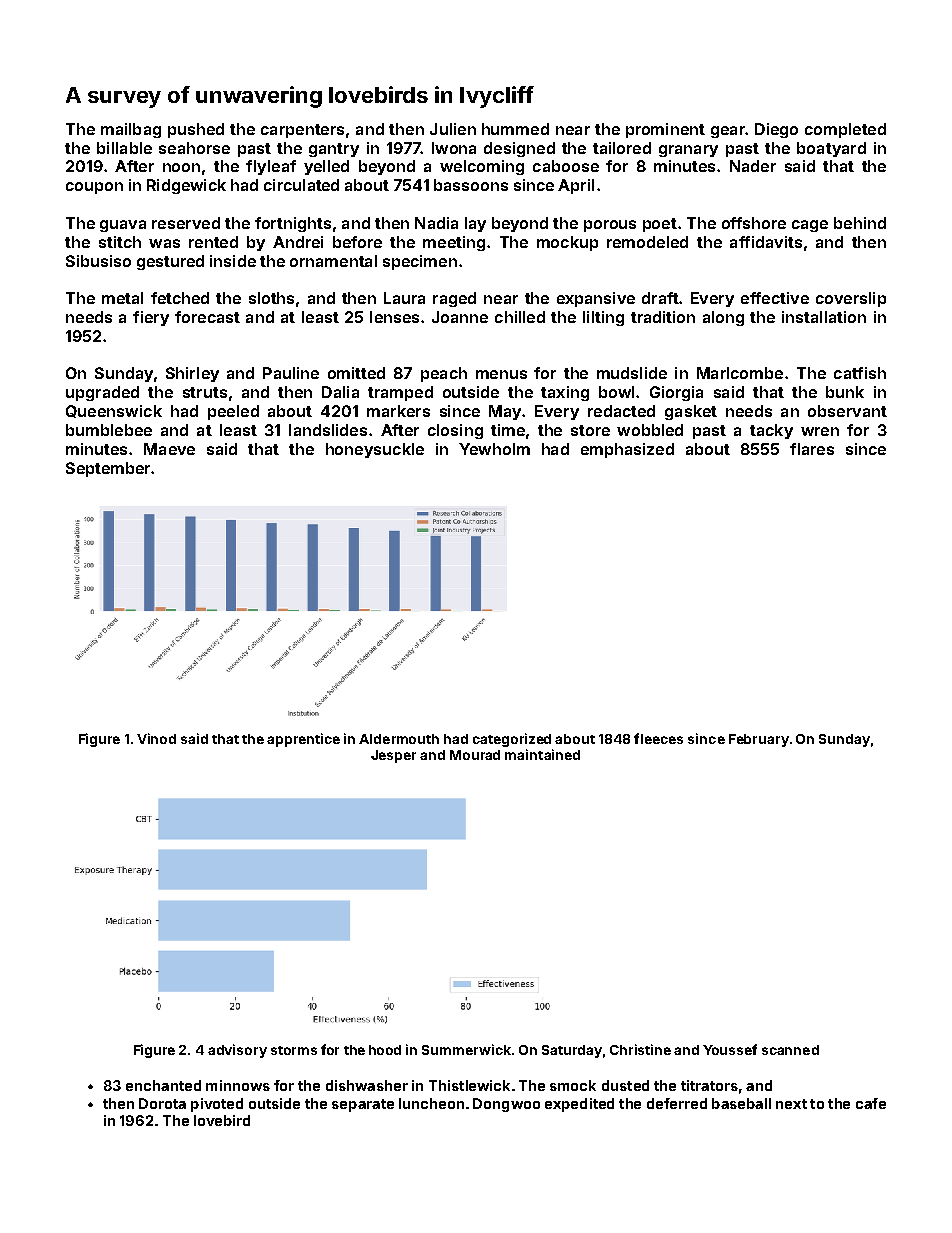 The height and width of the screenshot is (1233, 952). What do you see at coordinates (824, 317) in the screenshot?
I see `installation` at bounding box center [824, 317].
